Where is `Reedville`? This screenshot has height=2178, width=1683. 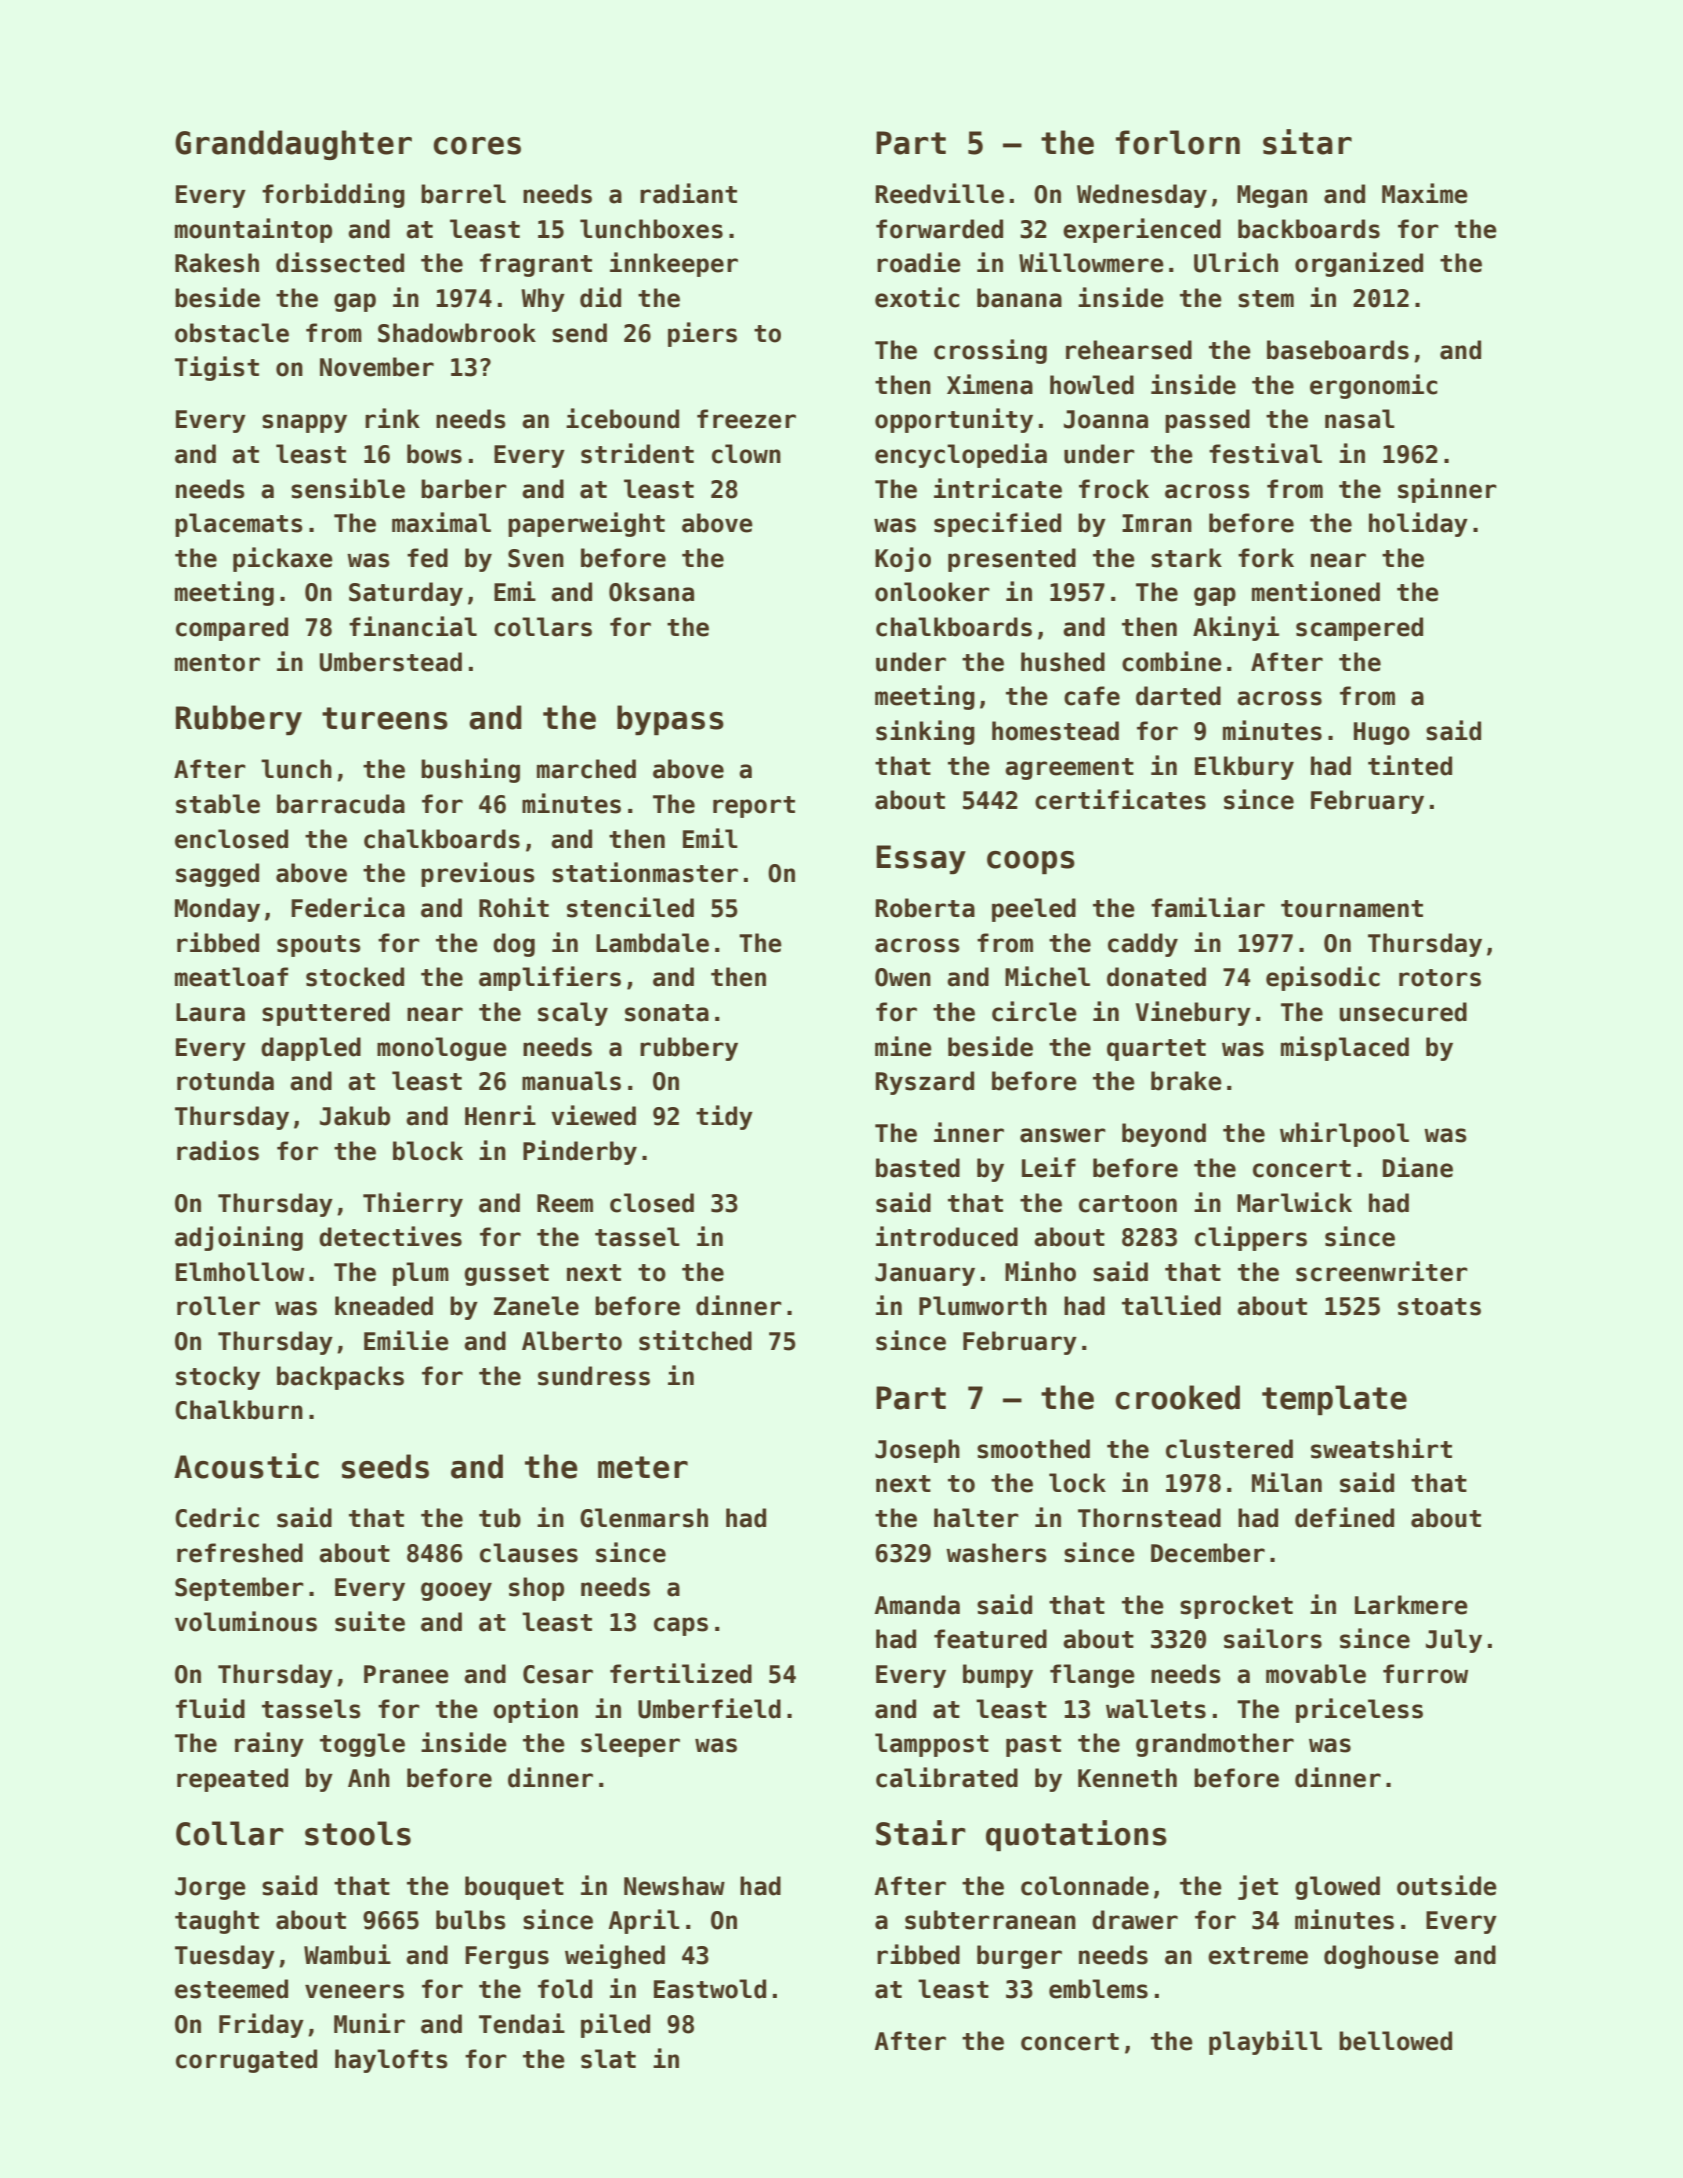 Reedville is located at coordinates (940, 193).
